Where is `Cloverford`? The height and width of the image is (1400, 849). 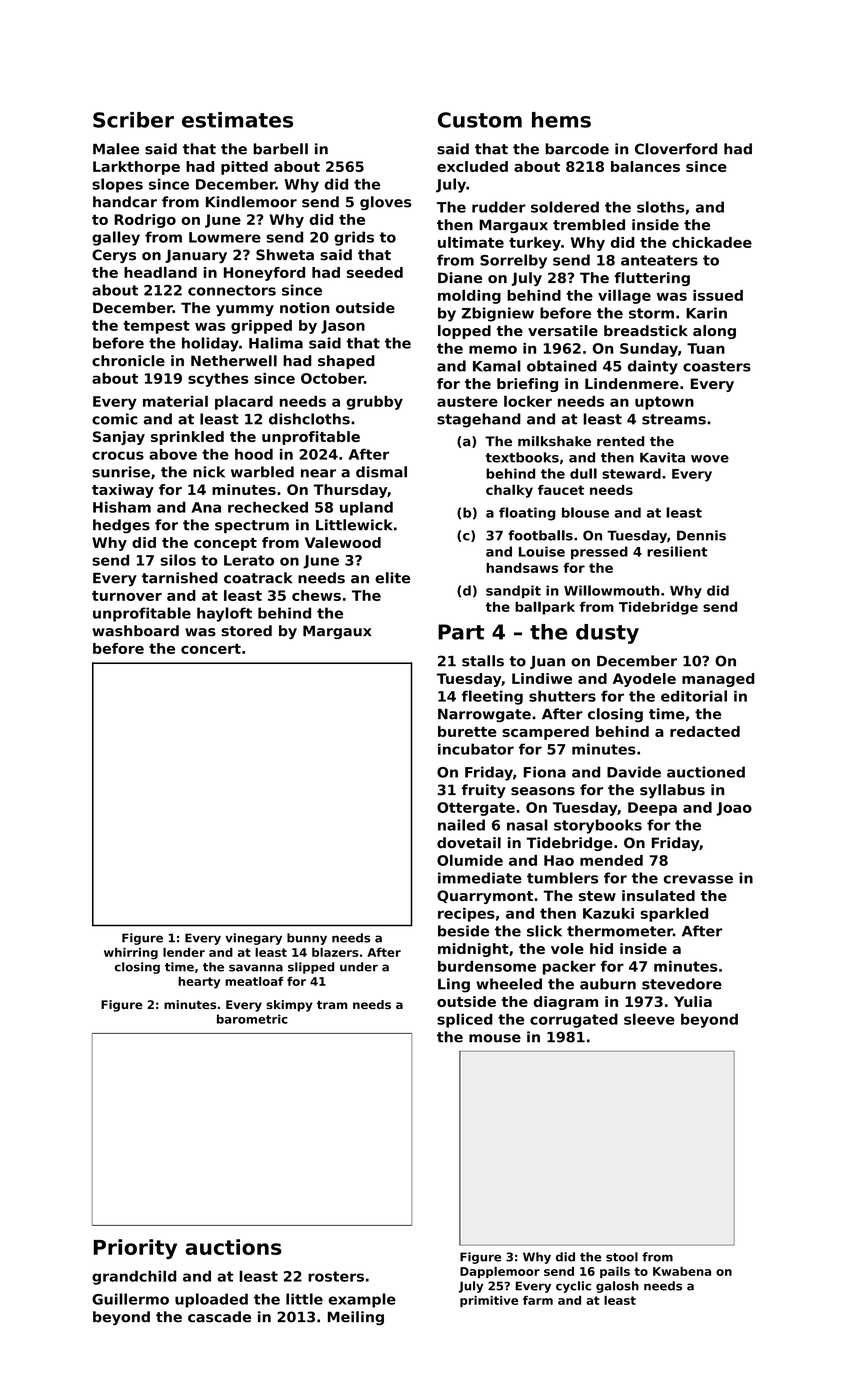 Cloverford is located at coordinates (676, 149).
